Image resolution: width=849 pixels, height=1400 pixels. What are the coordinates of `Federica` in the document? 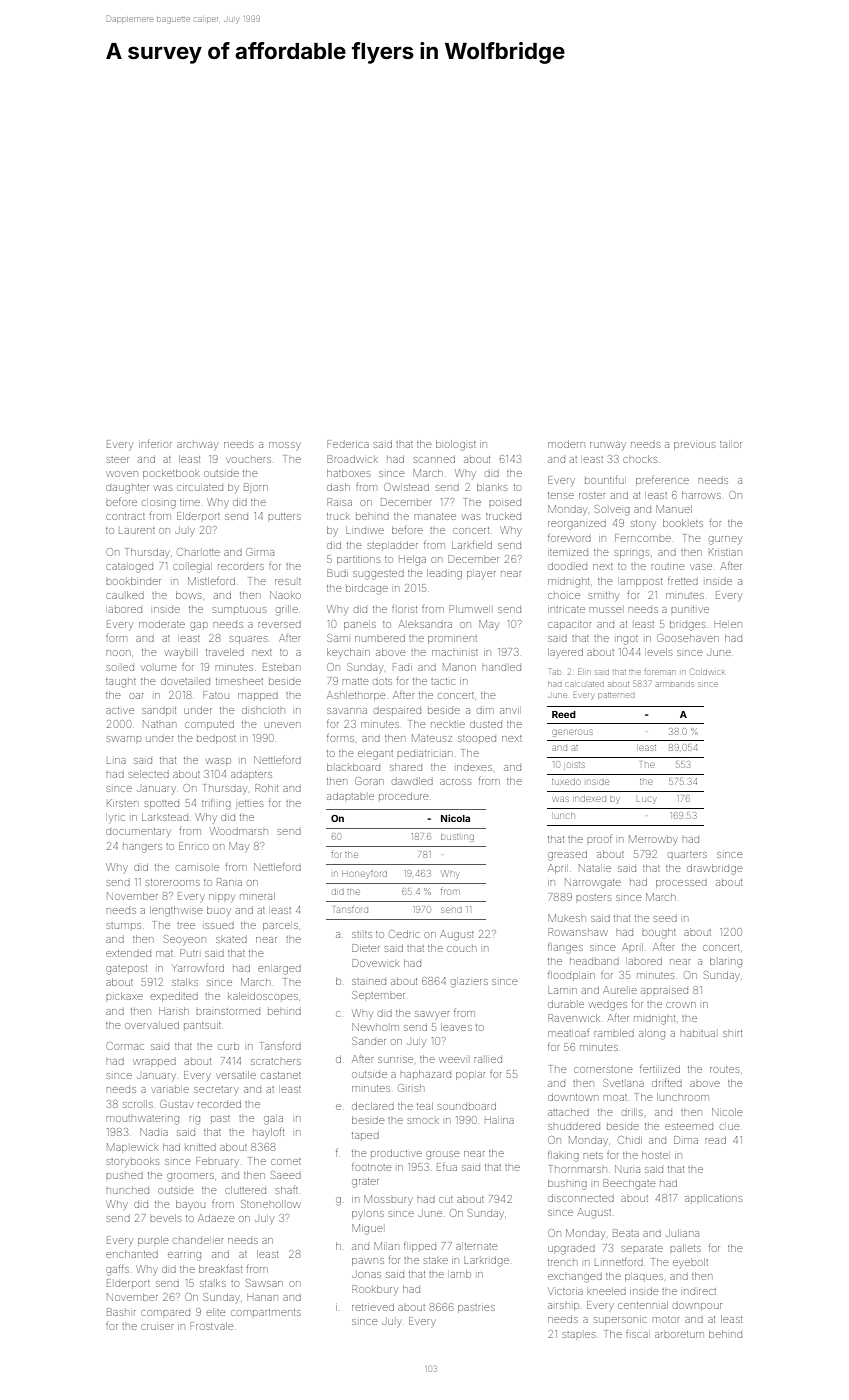 It's located at (348, 444).
